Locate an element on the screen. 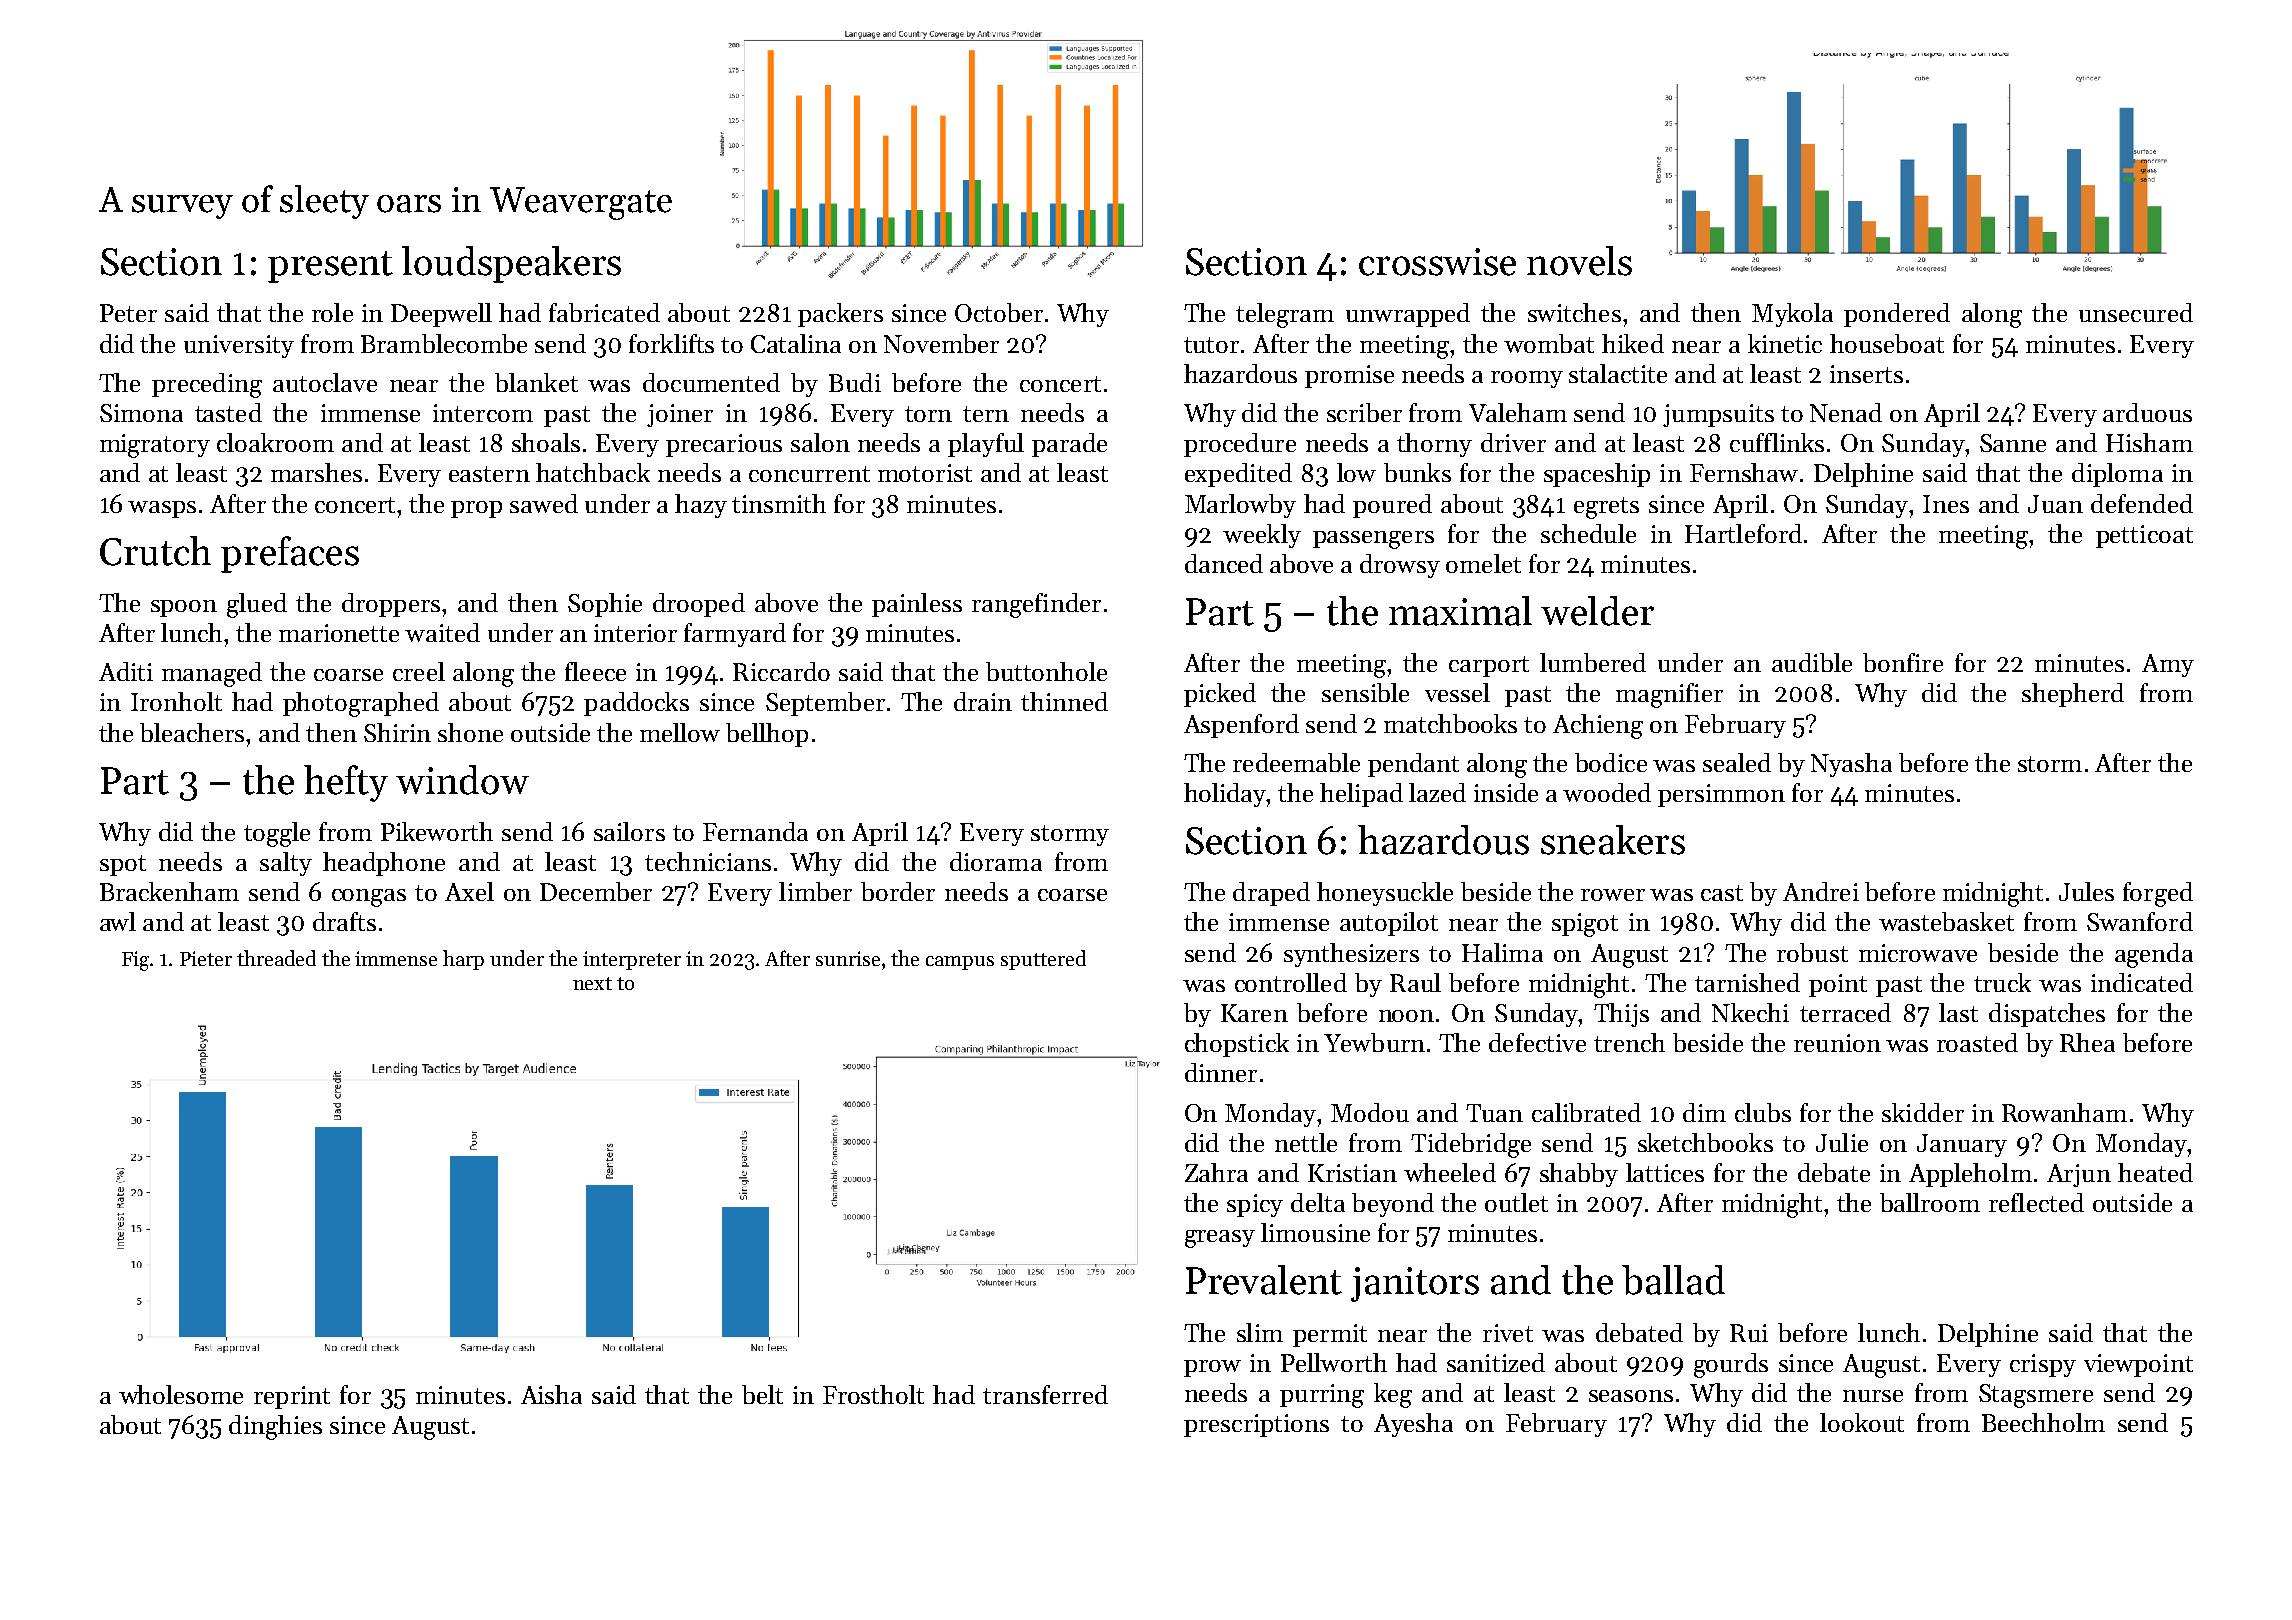  interpreter is located at coordinates (632, 960).
